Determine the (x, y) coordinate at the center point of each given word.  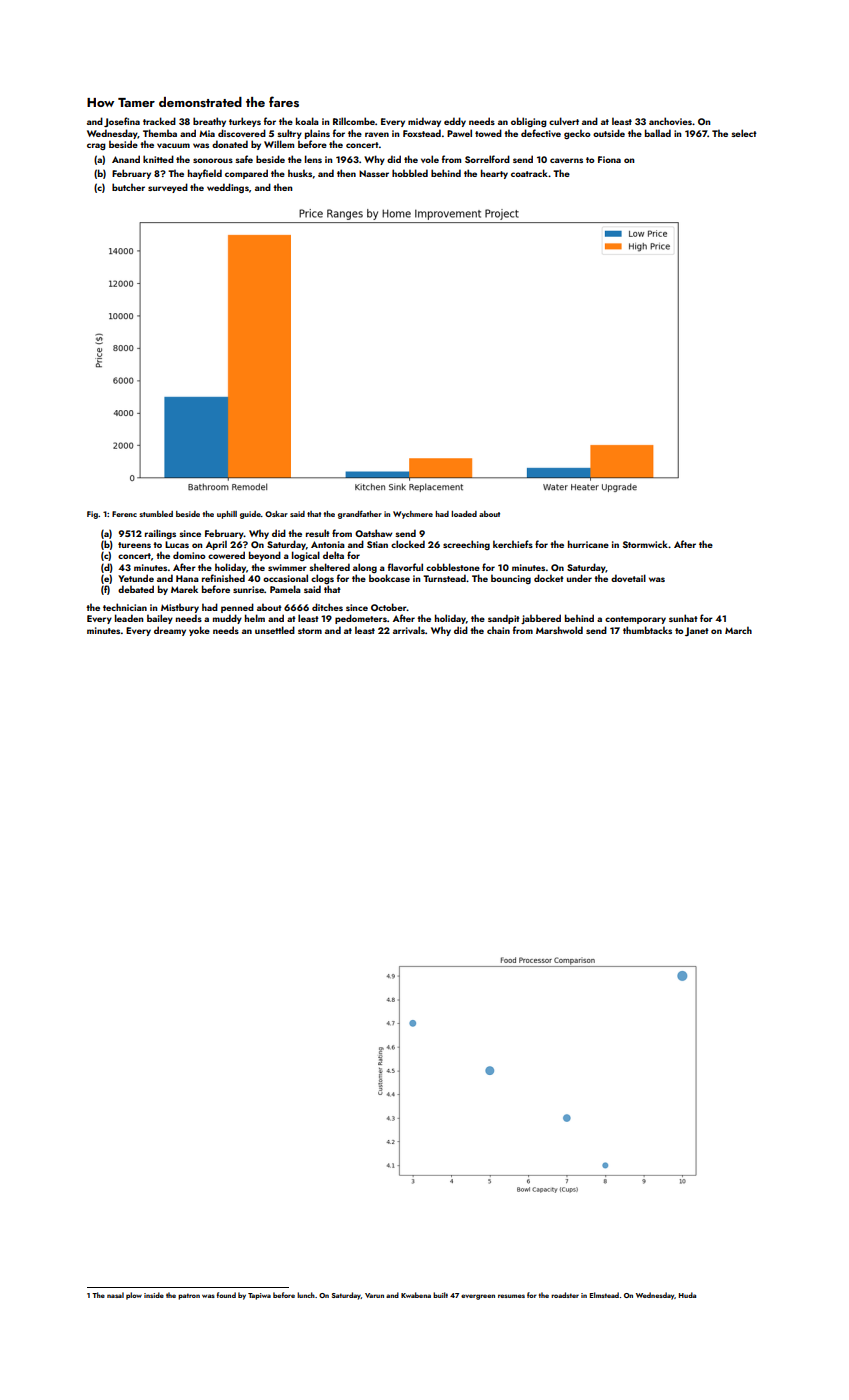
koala (307, 121)
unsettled (275, 630)
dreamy (170, 631)
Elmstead (604, 1295)
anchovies (670, 121)
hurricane (588, 544)
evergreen (478, 1297)
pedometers (361, 619)
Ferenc (124, 514)
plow (134, 1296)
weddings (228, 188)
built (440, 1295)
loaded (464, 514)
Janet (697, 631)
